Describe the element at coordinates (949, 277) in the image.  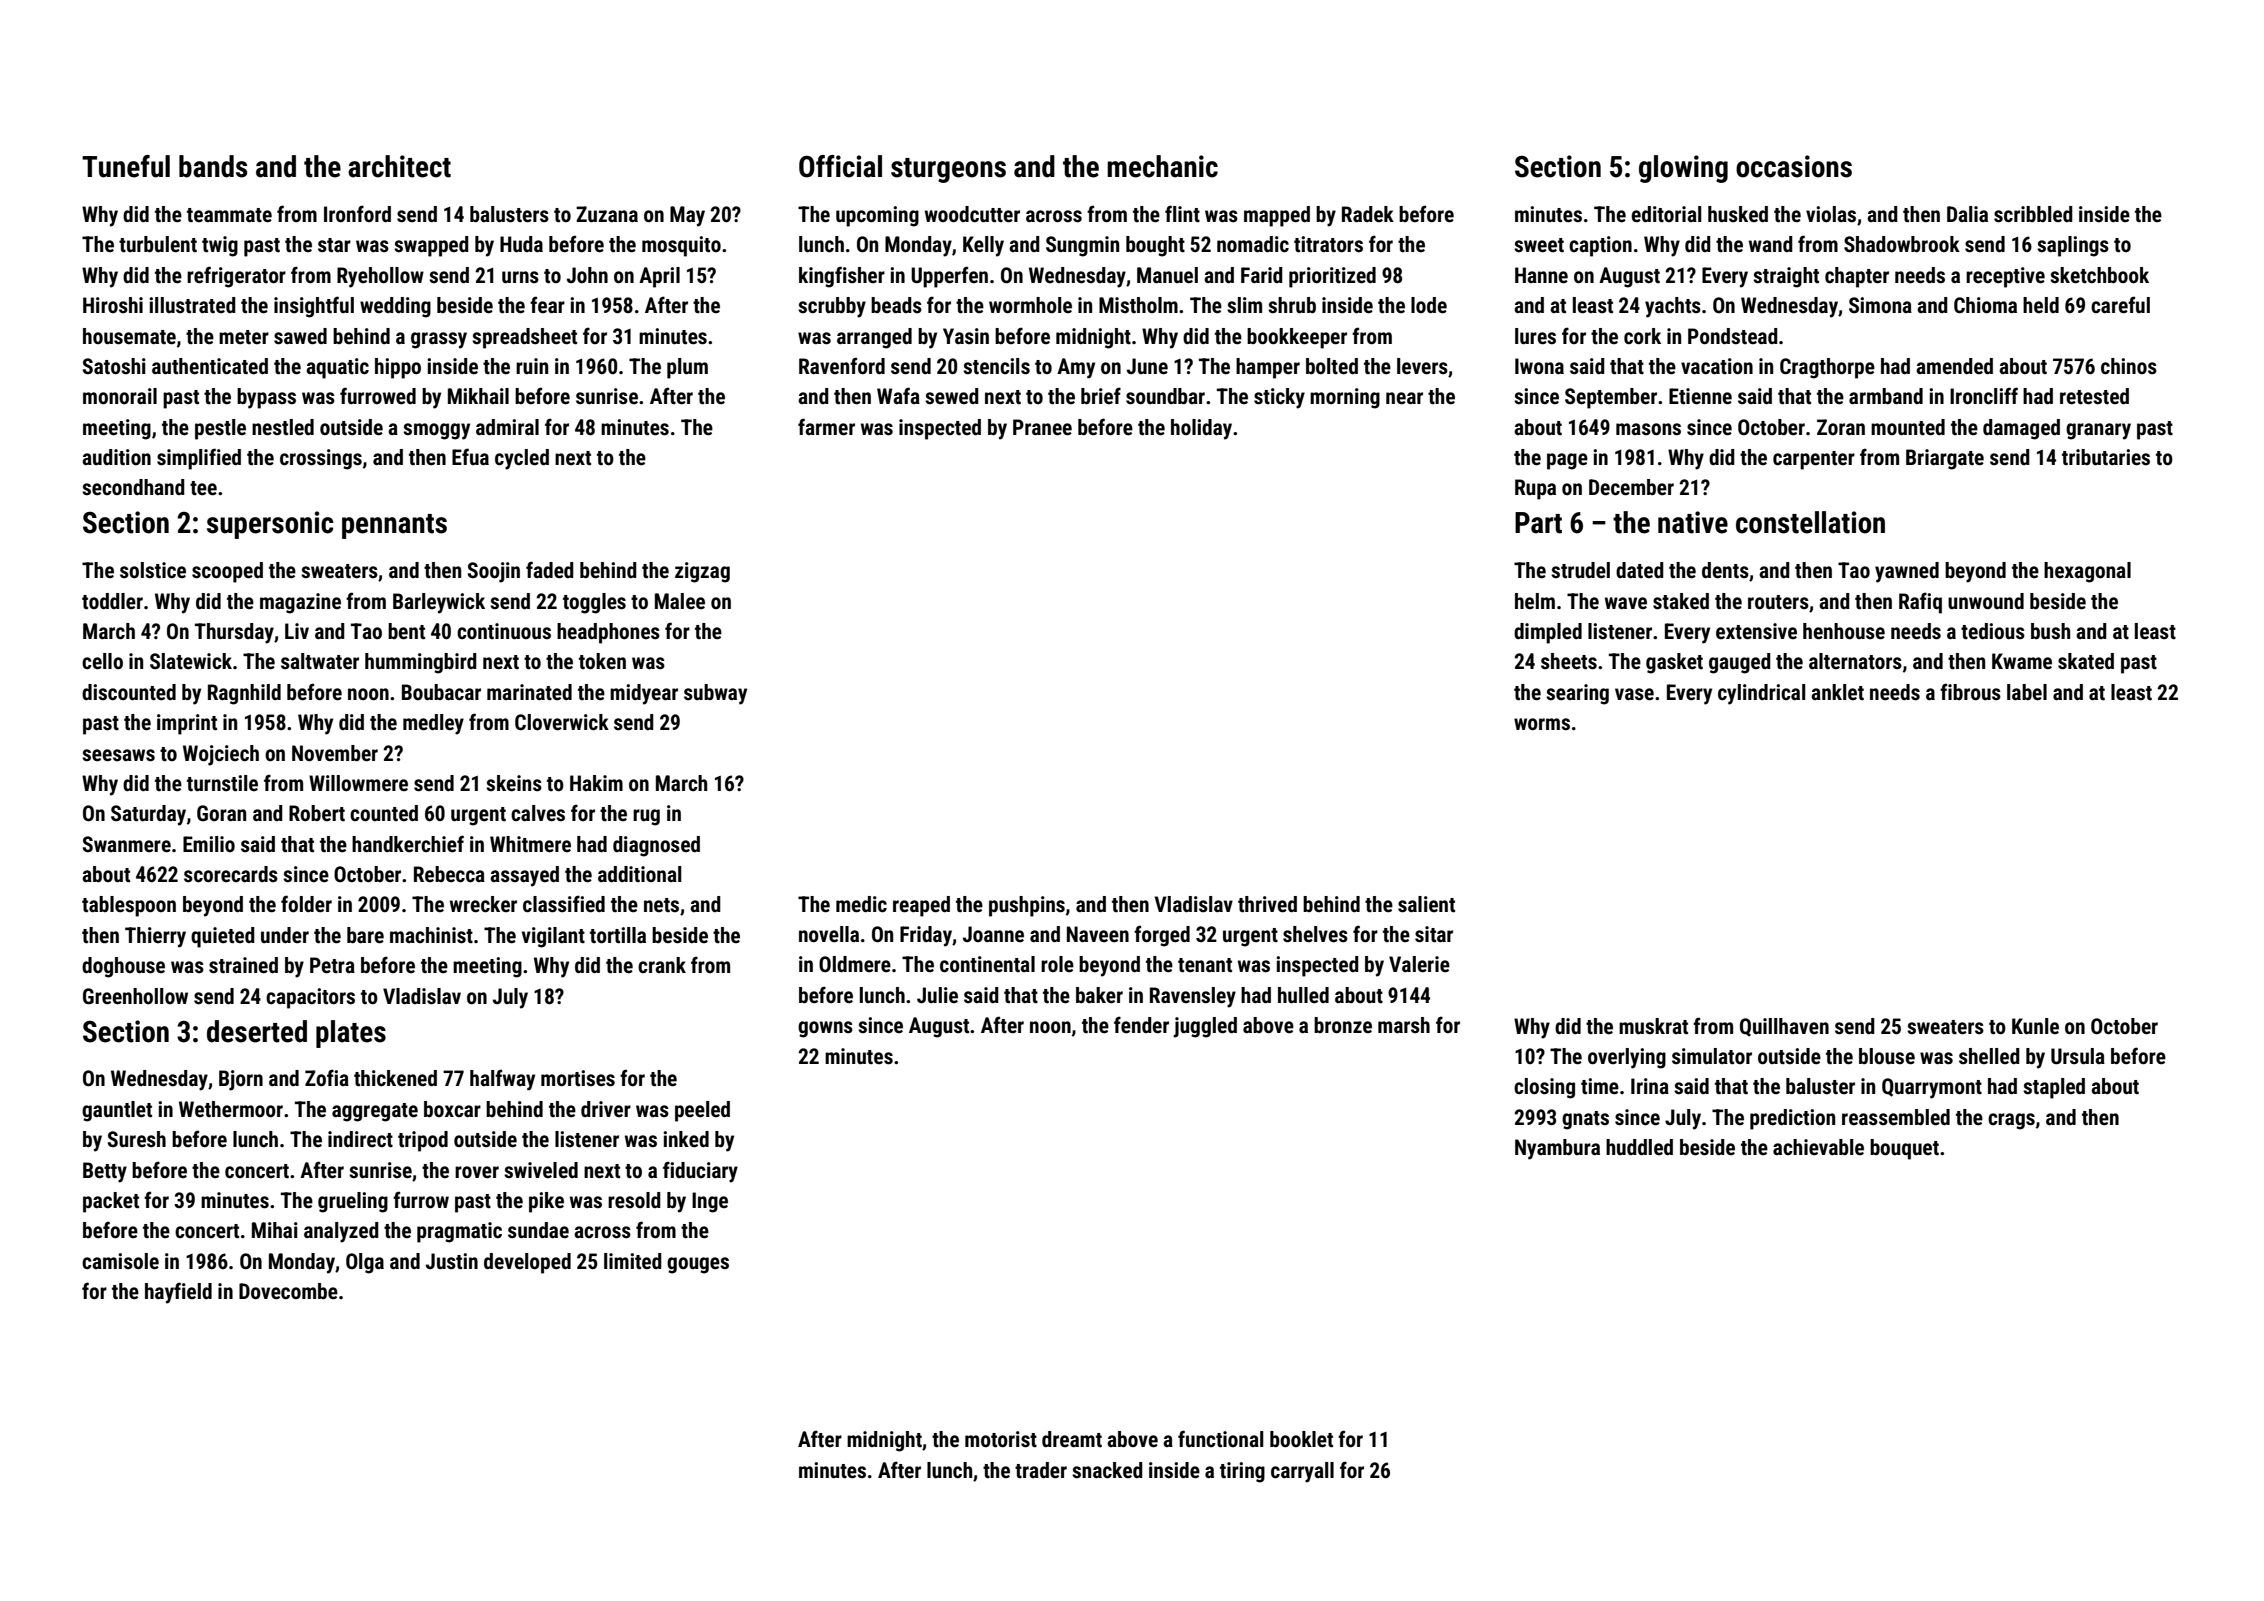
I see `Upperfen` at that location.
